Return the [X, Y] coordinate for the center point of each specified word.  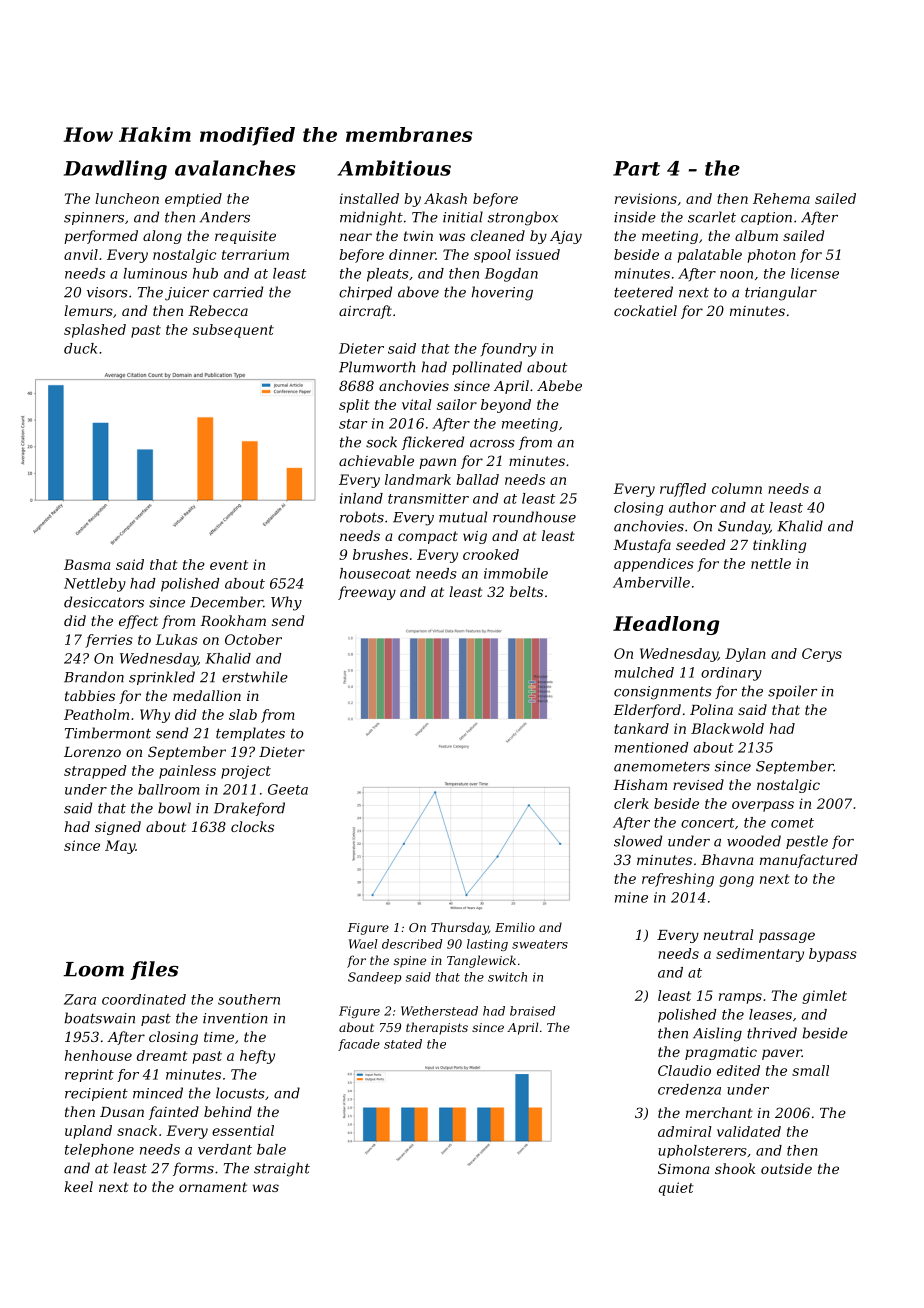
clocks [252, 826]
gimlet [824, 997]
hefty [257, 1057]
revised [698, 784]
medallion [207, 695]
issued [538, 254]
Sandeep [375, 978]
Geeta [288, 789]
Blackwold [727, 728]
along [162, 237]
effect [138, 622]
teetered [643, 292]
